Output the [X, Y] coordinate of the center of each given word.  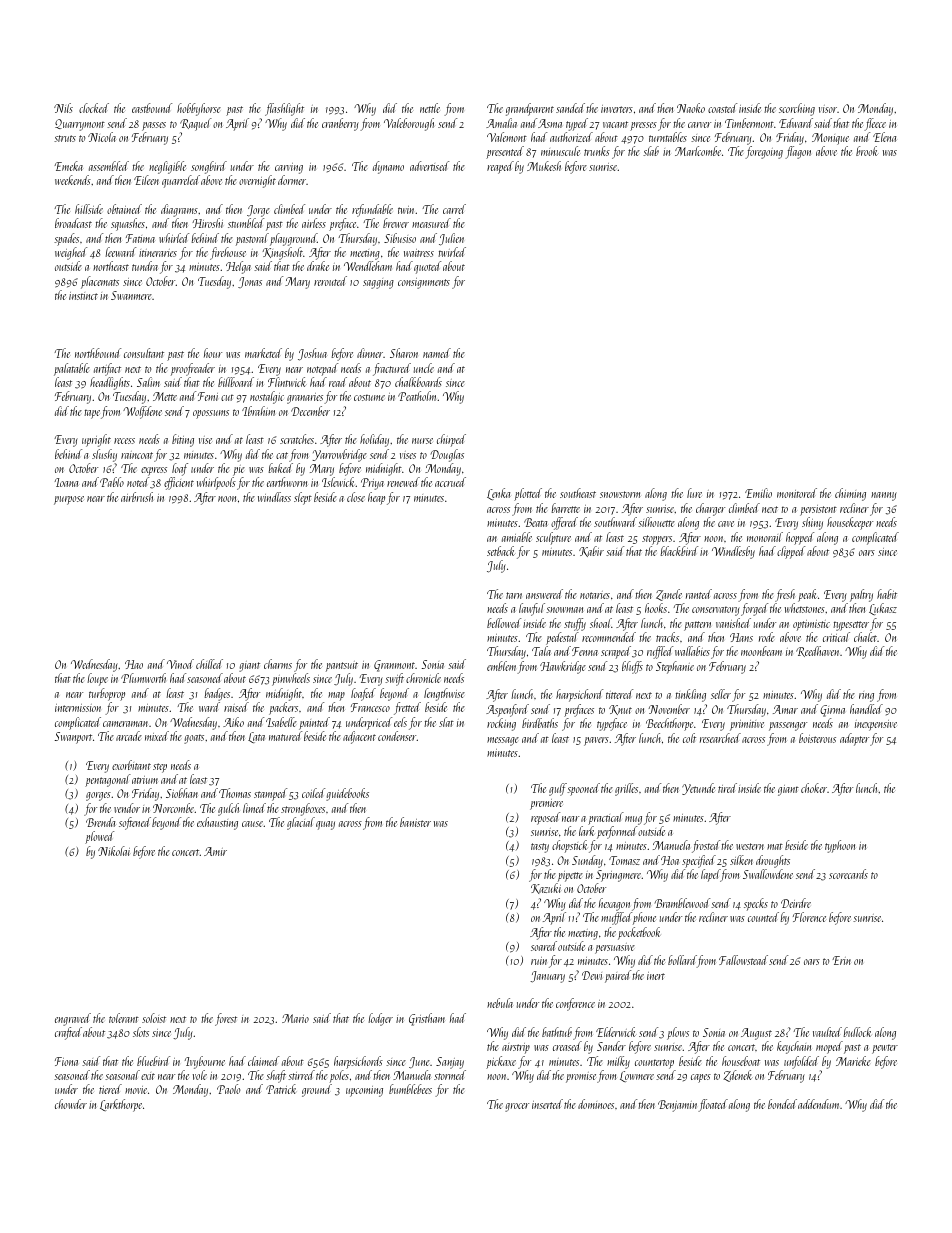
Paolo [228, 1089]
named [437, 353]
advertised [429, 166]
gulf [558, 789]
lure [694, 493]
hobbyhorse [199, 109]
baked [280, 468]
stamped [270, 794]
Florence [809, 917]
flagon [798, 152]
